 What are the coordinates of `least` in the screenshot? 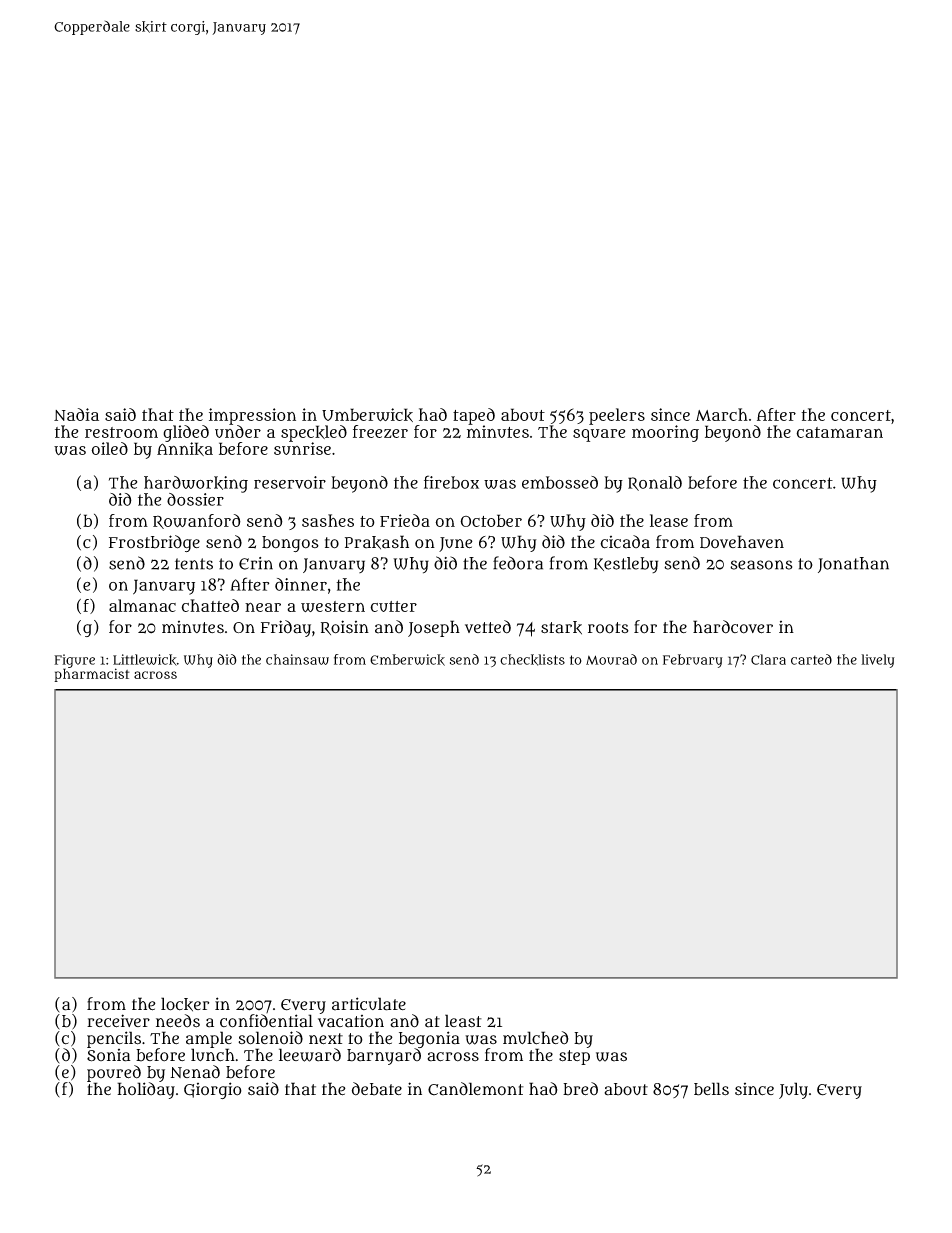 It's located at (463, 1021).
